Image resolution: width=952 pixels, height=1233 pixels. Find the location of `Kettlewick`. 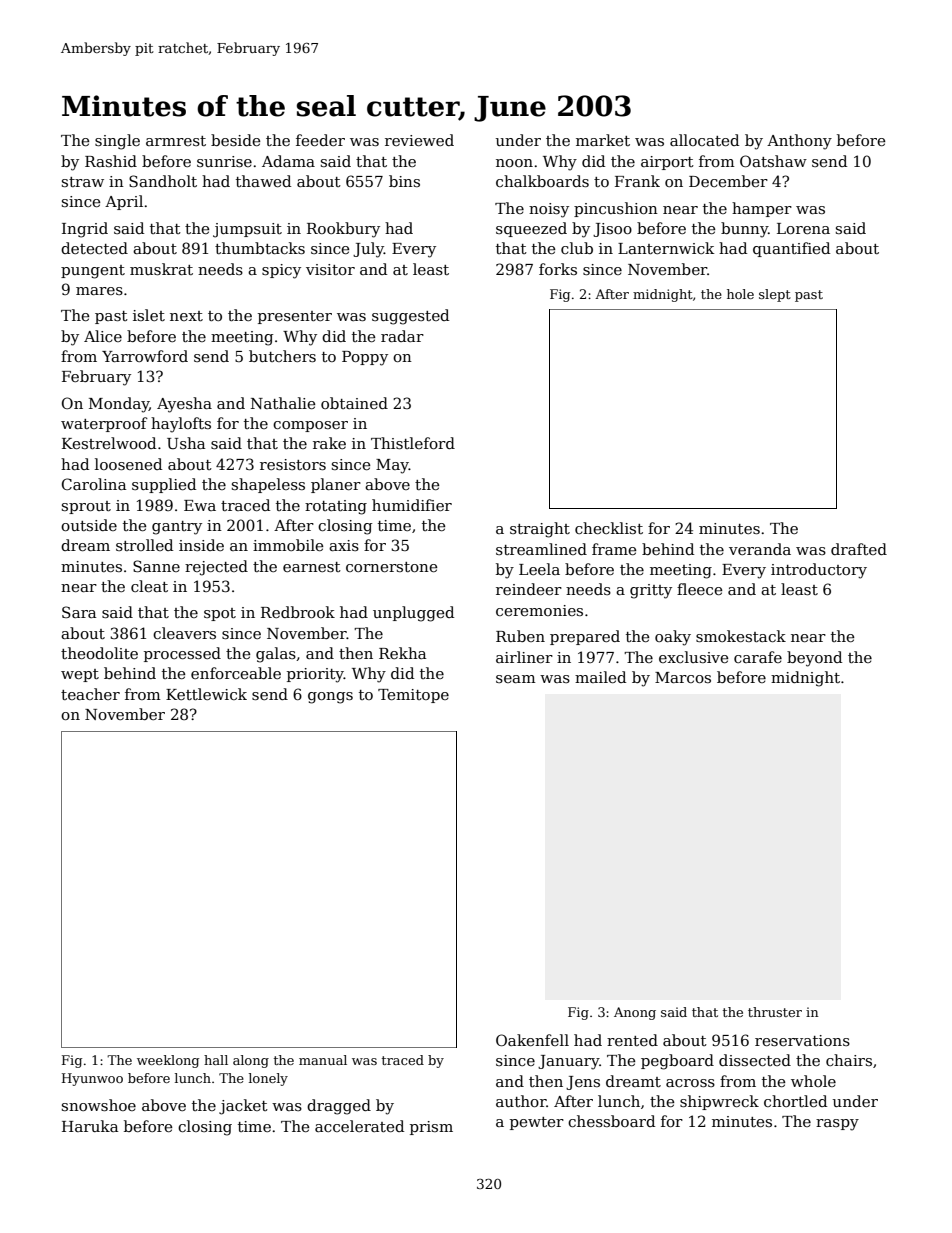

Kettlewick is located at coordinates (206, 694).
